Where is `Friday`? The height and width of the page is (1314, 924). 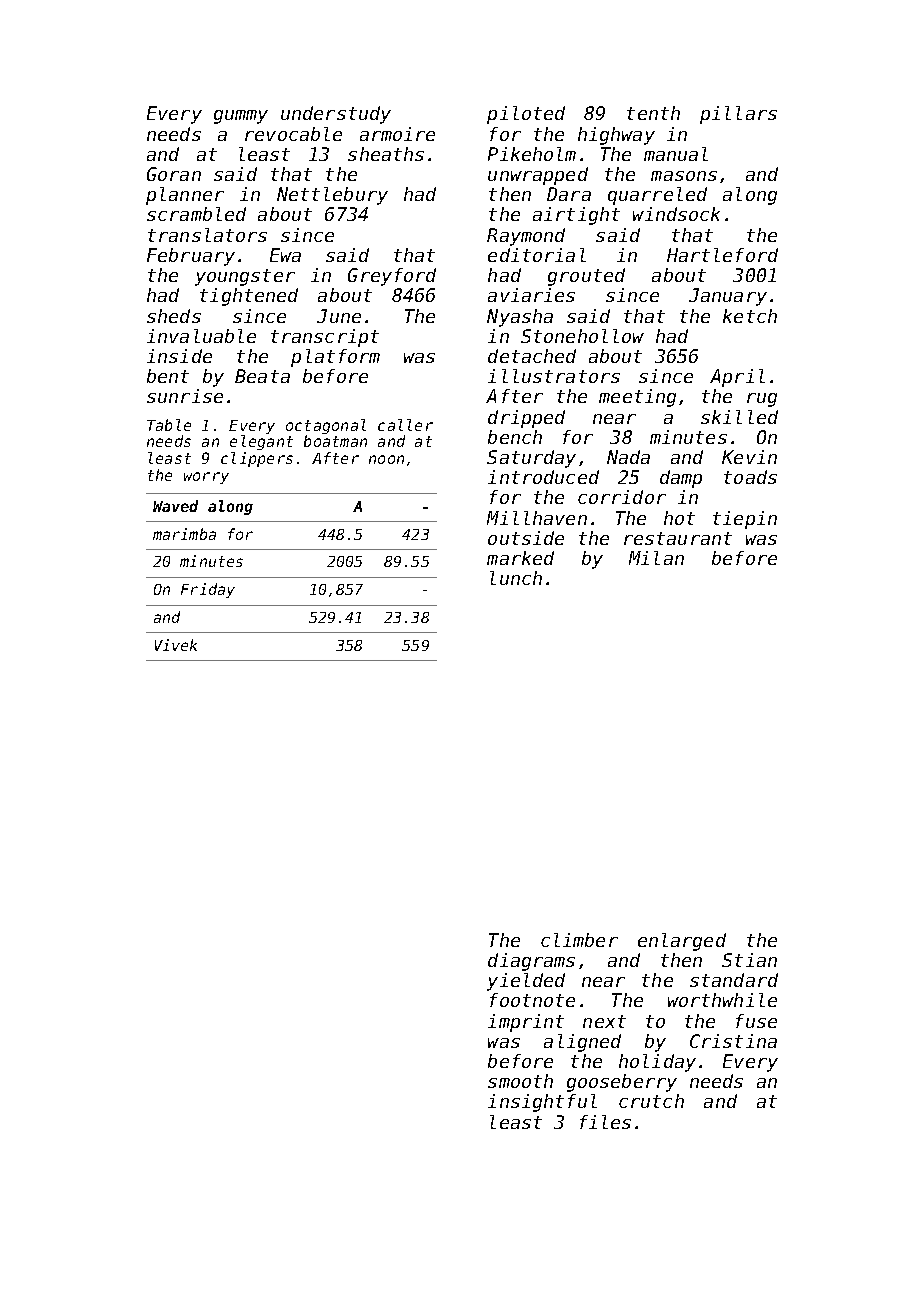 Friday is located at coordinates (208, 590).
